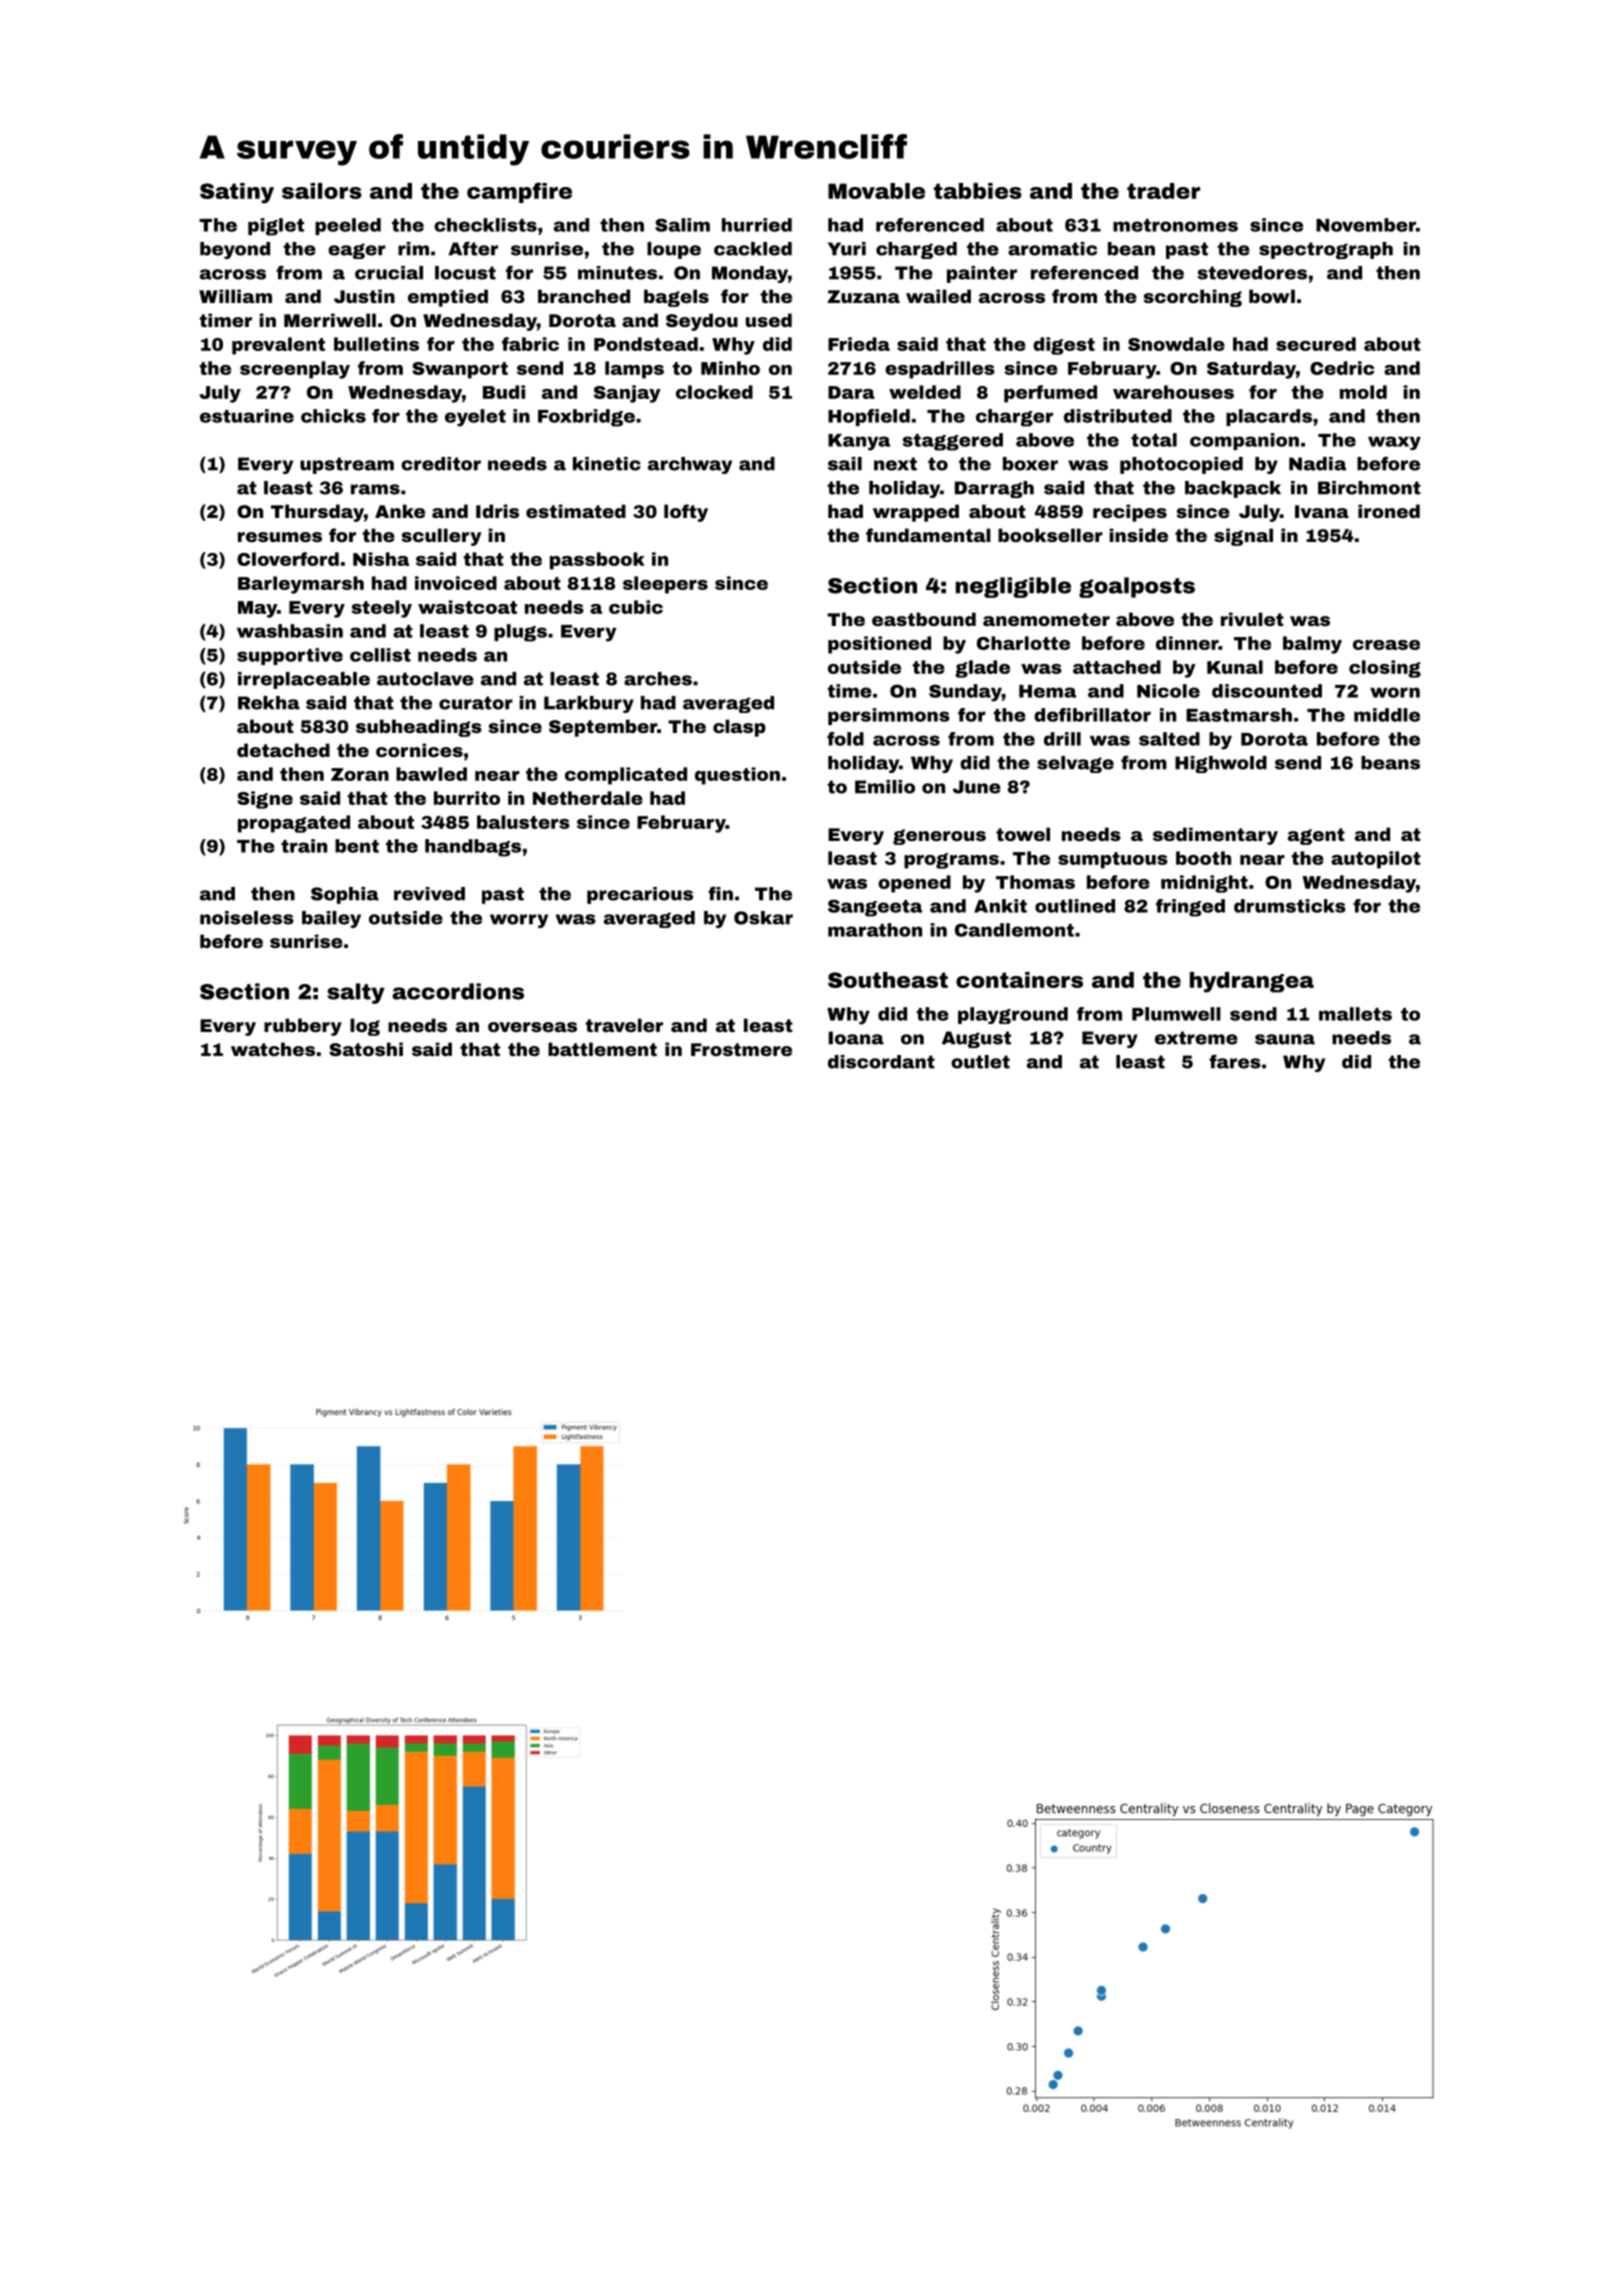 Image resolution: width=1620 pixels, height=2292 pixels. Describe the element at coordinates (1163, 191) in the page. I see `trader` at that location.
